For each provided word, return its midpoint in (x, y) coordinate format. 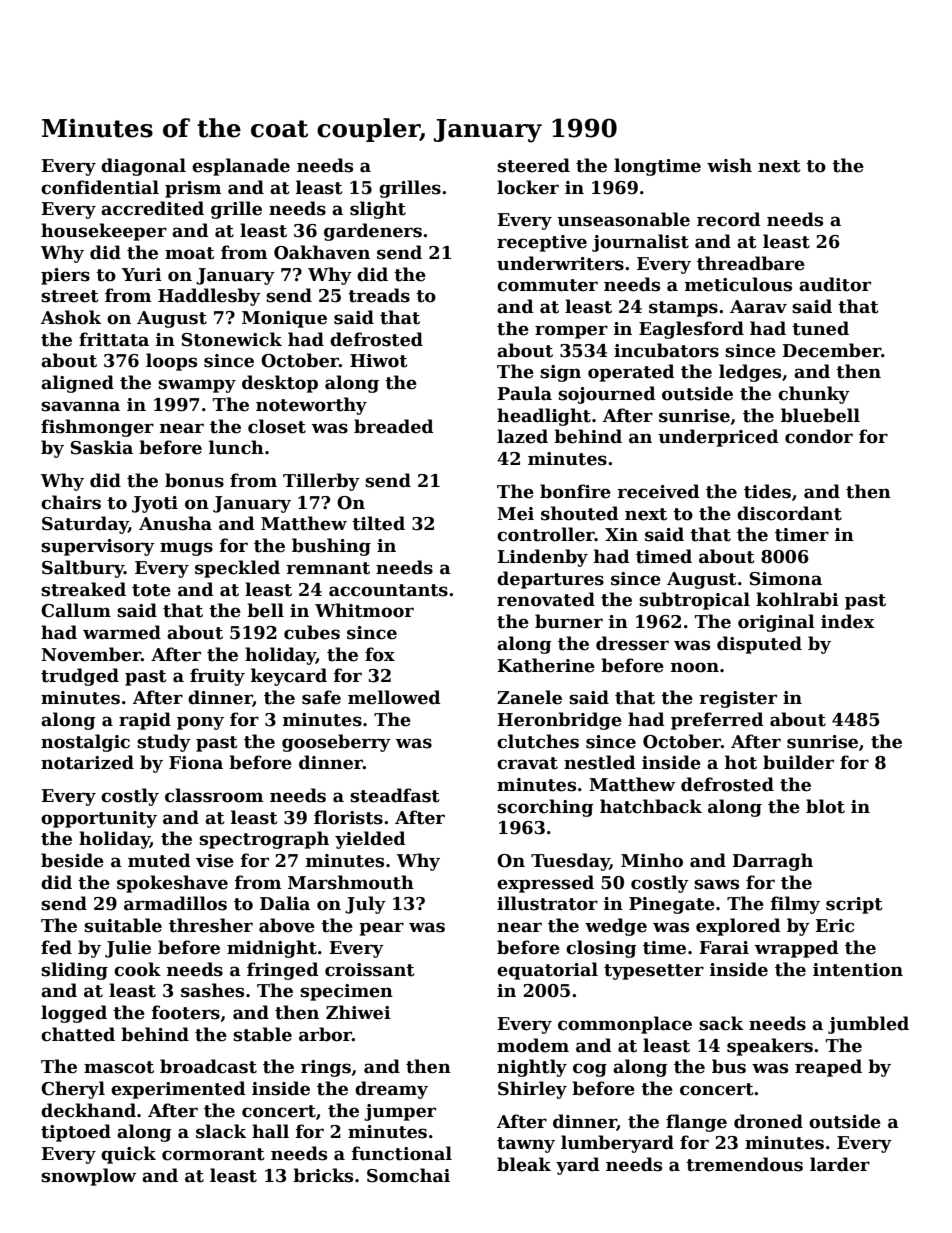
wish (729, 165)
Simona (786, 579)
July (365, 905)
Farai (724, 948)
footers (186, 1012)
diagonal (143, 167)
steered (533, 165)
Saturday (85, 525)
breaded (394, 426)
